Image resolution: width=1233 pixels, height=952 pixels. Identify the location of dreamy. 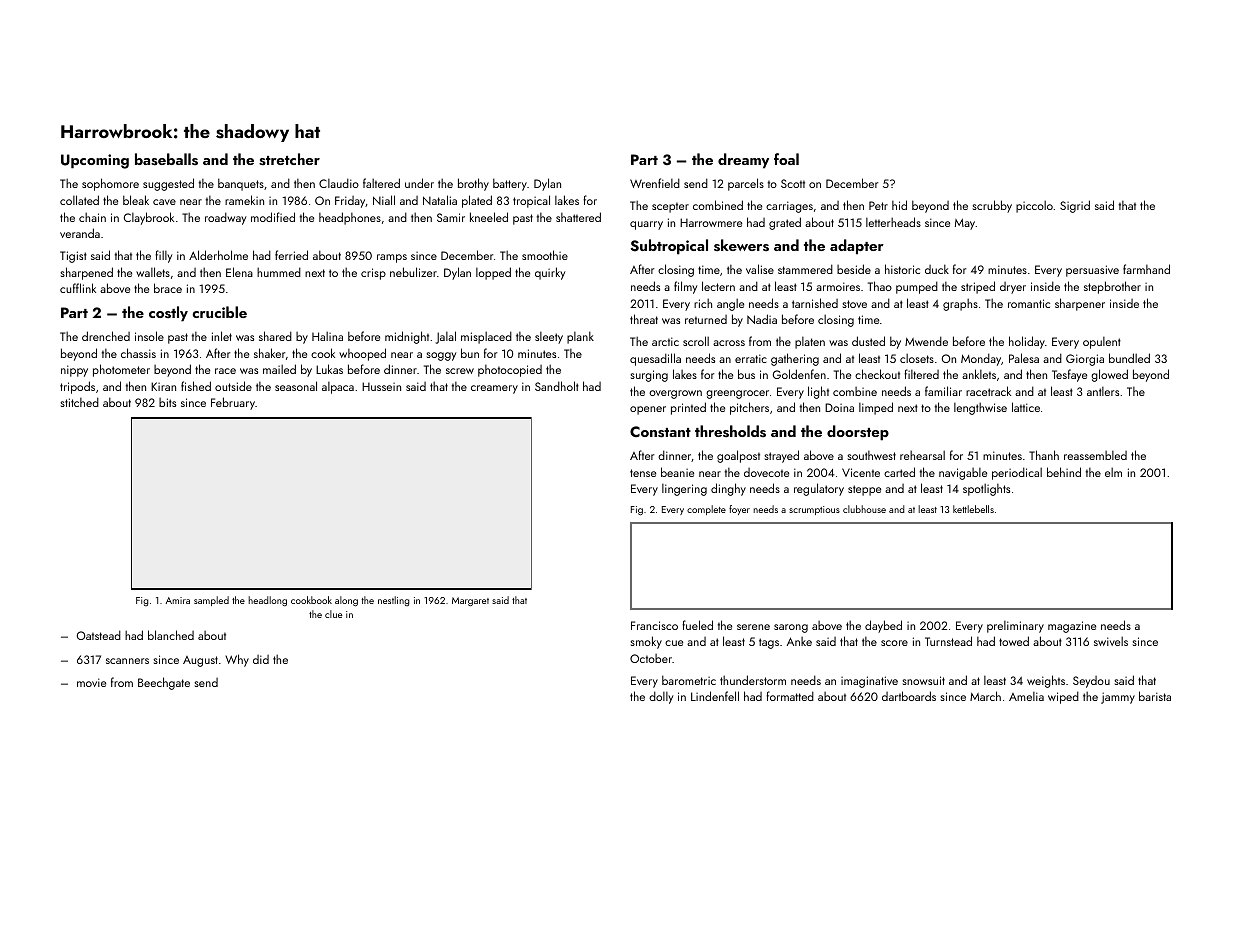
(743, 161).
